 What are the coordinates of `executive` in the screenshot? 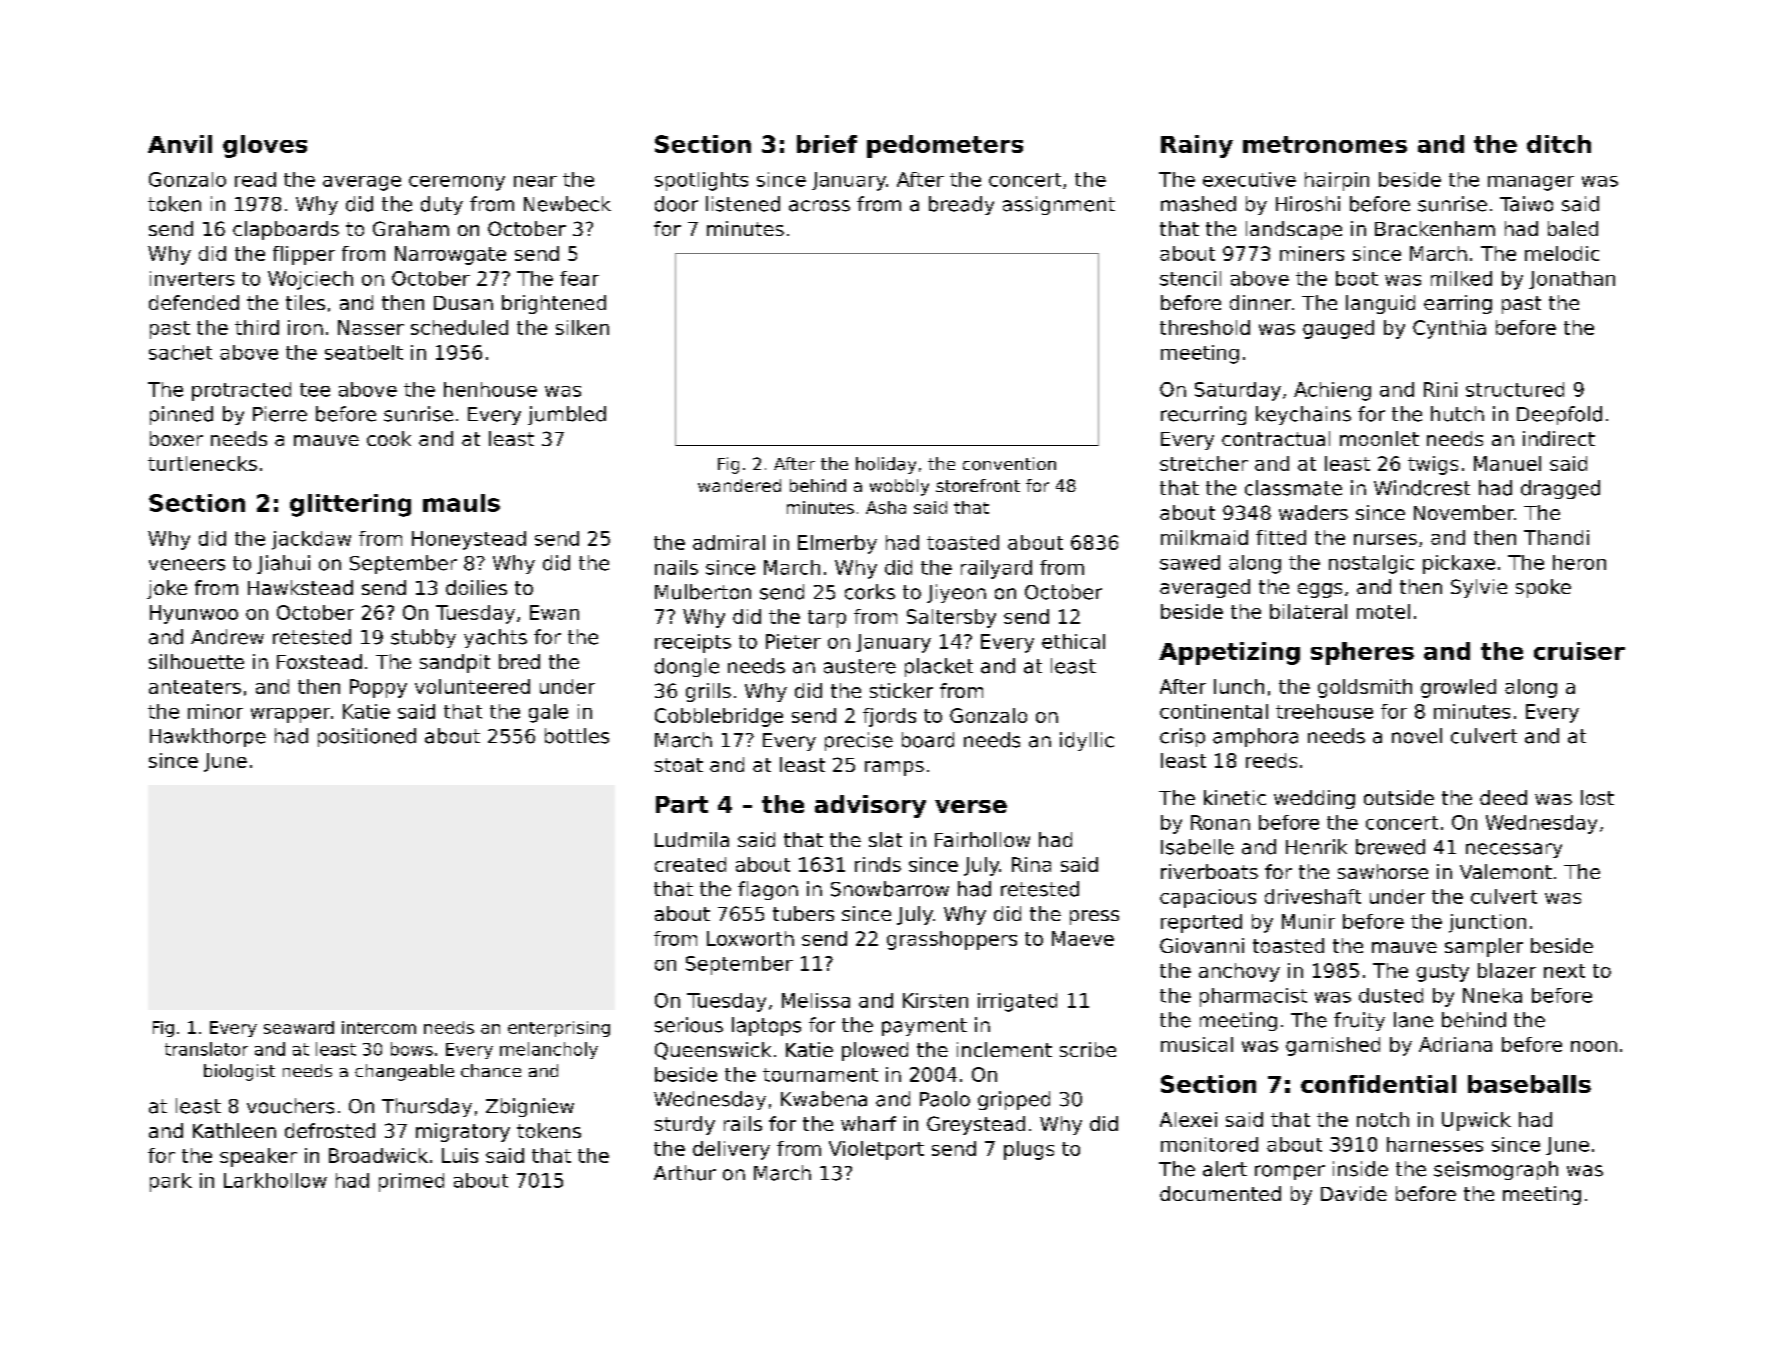 It's located at (1249, 179).
